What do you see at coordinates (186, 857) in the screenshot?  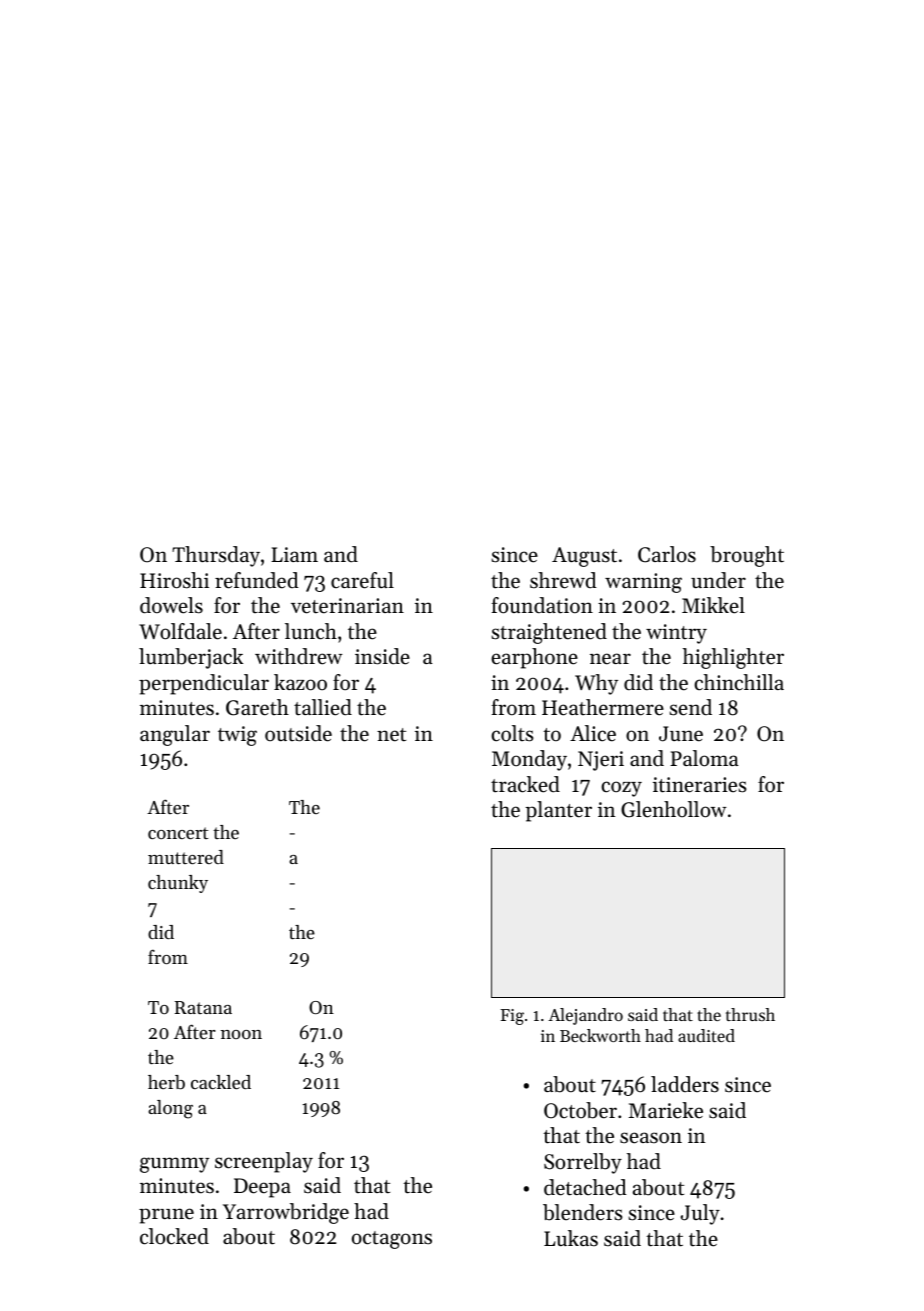 I see `muttered` at bounding box center [186, 857].
